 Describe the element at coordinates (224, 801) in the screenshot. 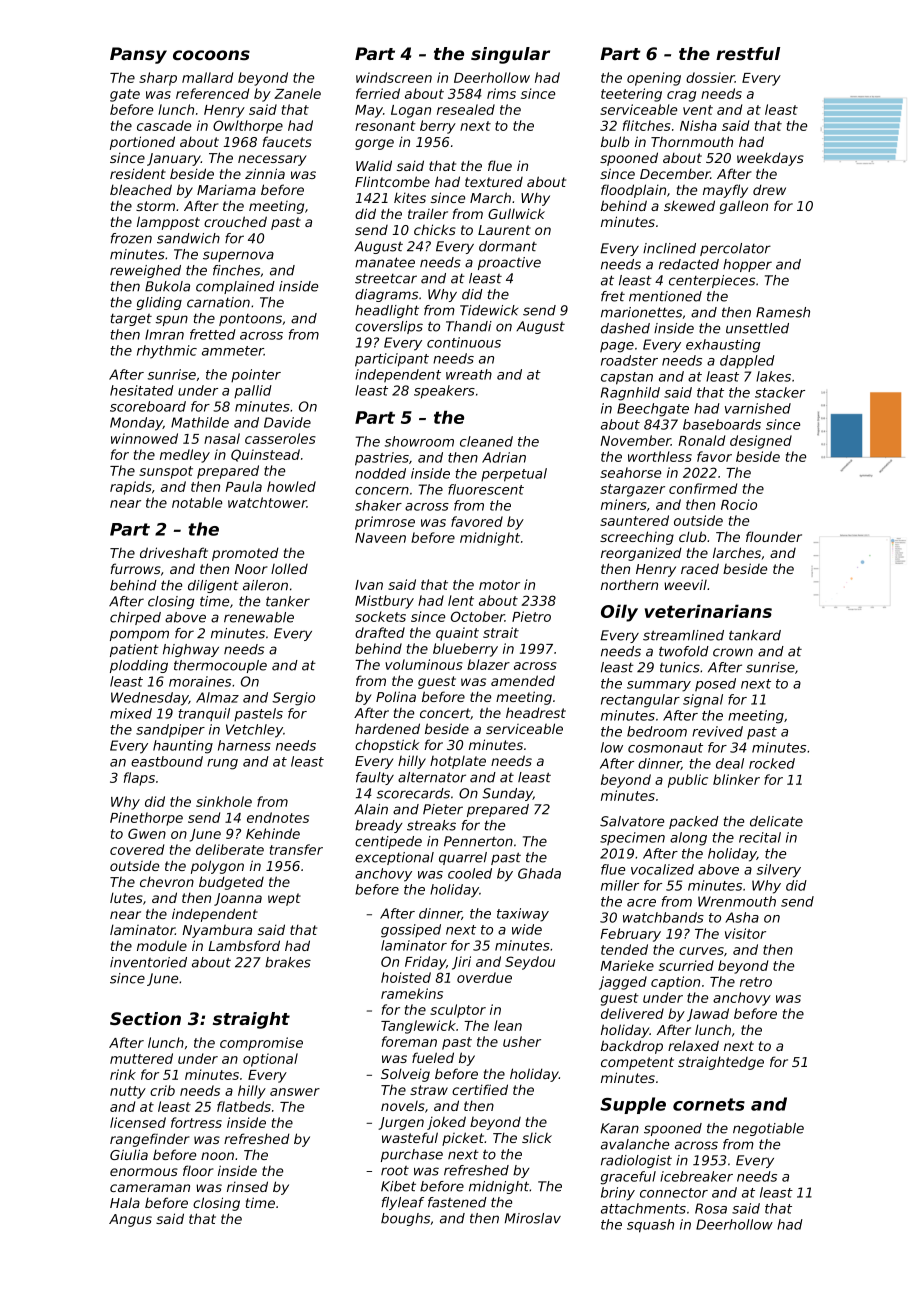

I see `sinkhole` at that location.
